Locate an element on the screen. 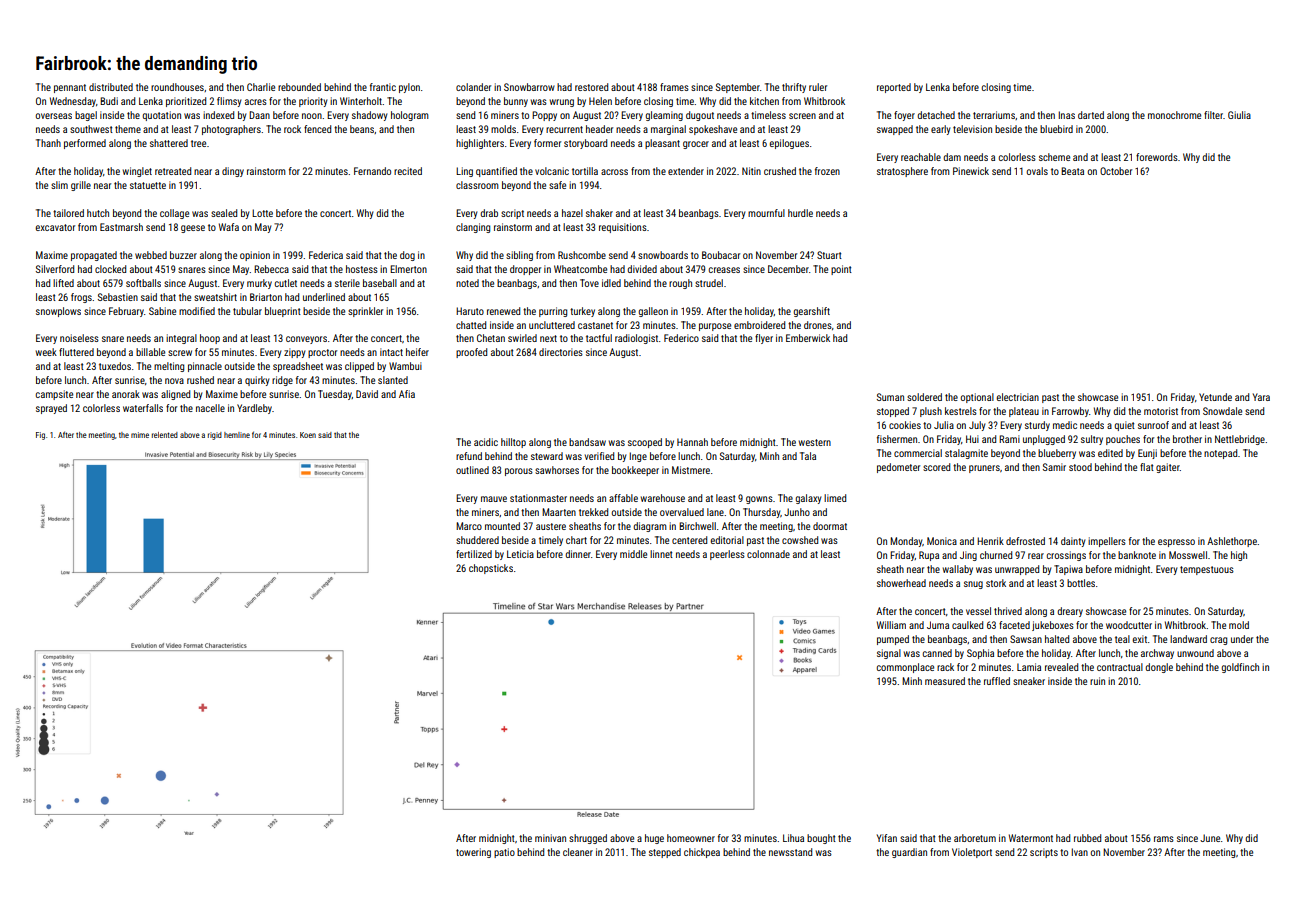 The width and height of the screenshot is (1308, 924). gaiter is located at coordinates (1168, 468).
